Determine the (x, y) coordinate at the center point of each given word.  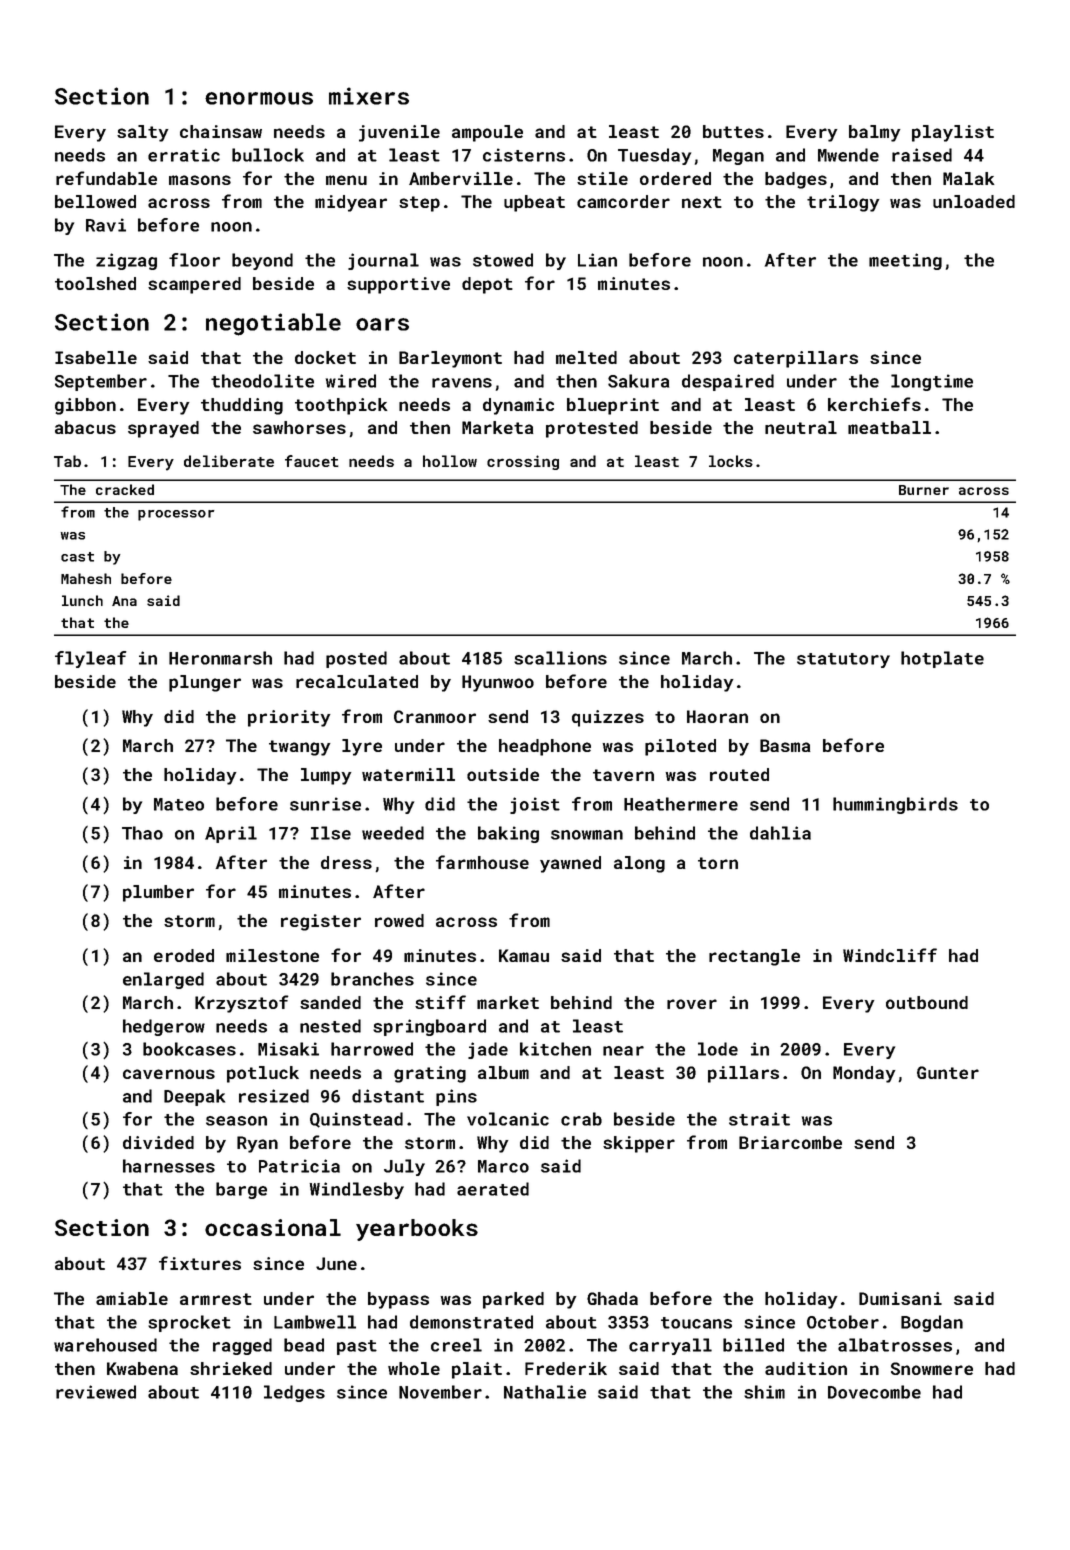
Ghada (612, 1298)
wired (351, 381)
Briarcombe (790, 1142)
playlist (953, 133)
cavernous (169, 1074)
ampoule (487, 133)
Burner (924, 490)
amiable (132, 1298)
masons (200, 180)
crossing (523, 462)
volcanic (508, 1119)
